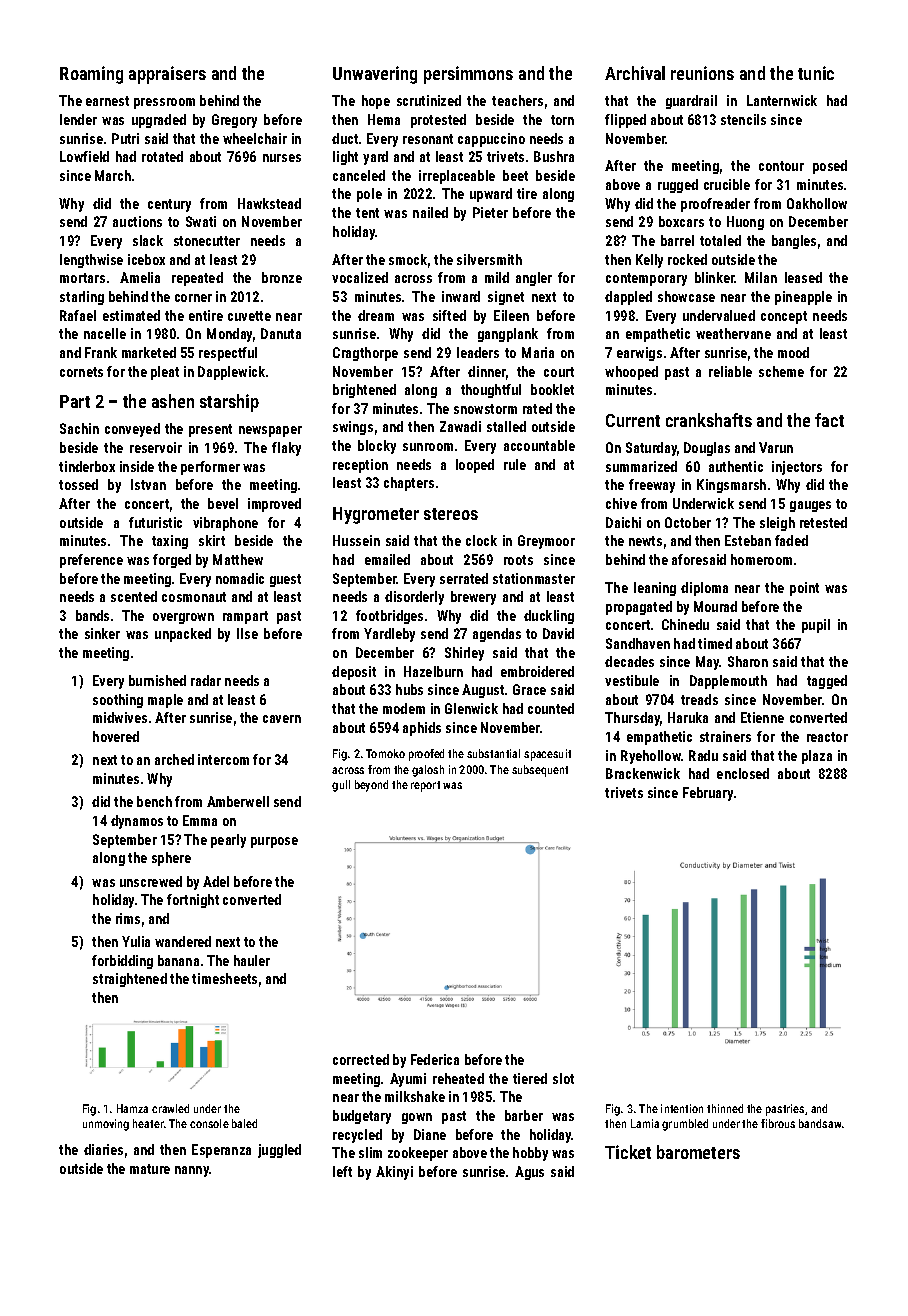 The height and width of the image is (1316, 908). I want to click on purpose, so click(274, 842).
